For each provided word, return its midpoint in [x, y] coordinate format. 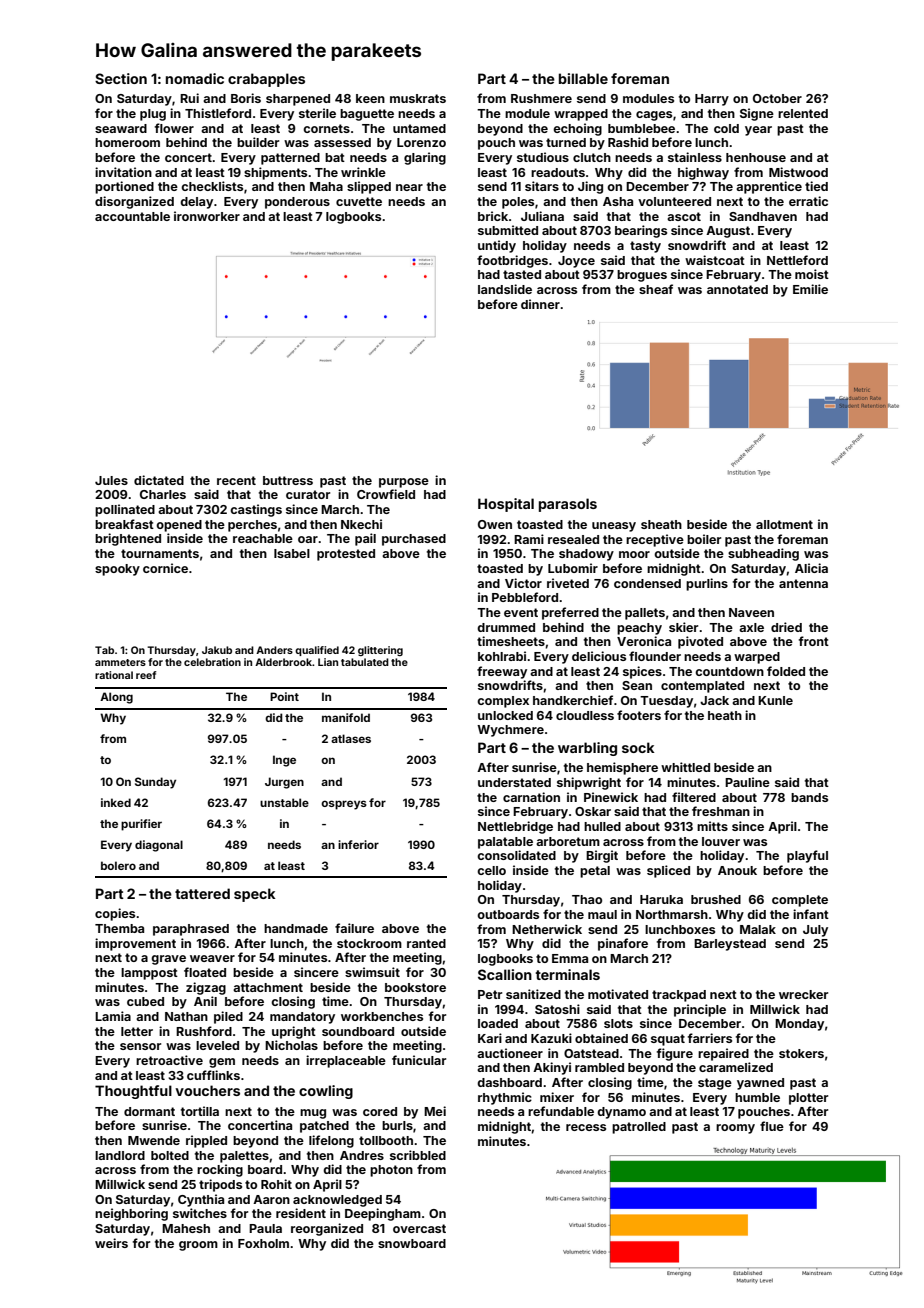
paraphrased [191, 930]
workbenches [382, 1016]
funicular [419, 1060]
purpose [404, 483]
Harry [712, 100]
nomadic [195, 78]
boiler [704, 539]
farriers [710, 1038]
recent [236, 480]
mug [313, 1114]
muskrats [418, 98]
